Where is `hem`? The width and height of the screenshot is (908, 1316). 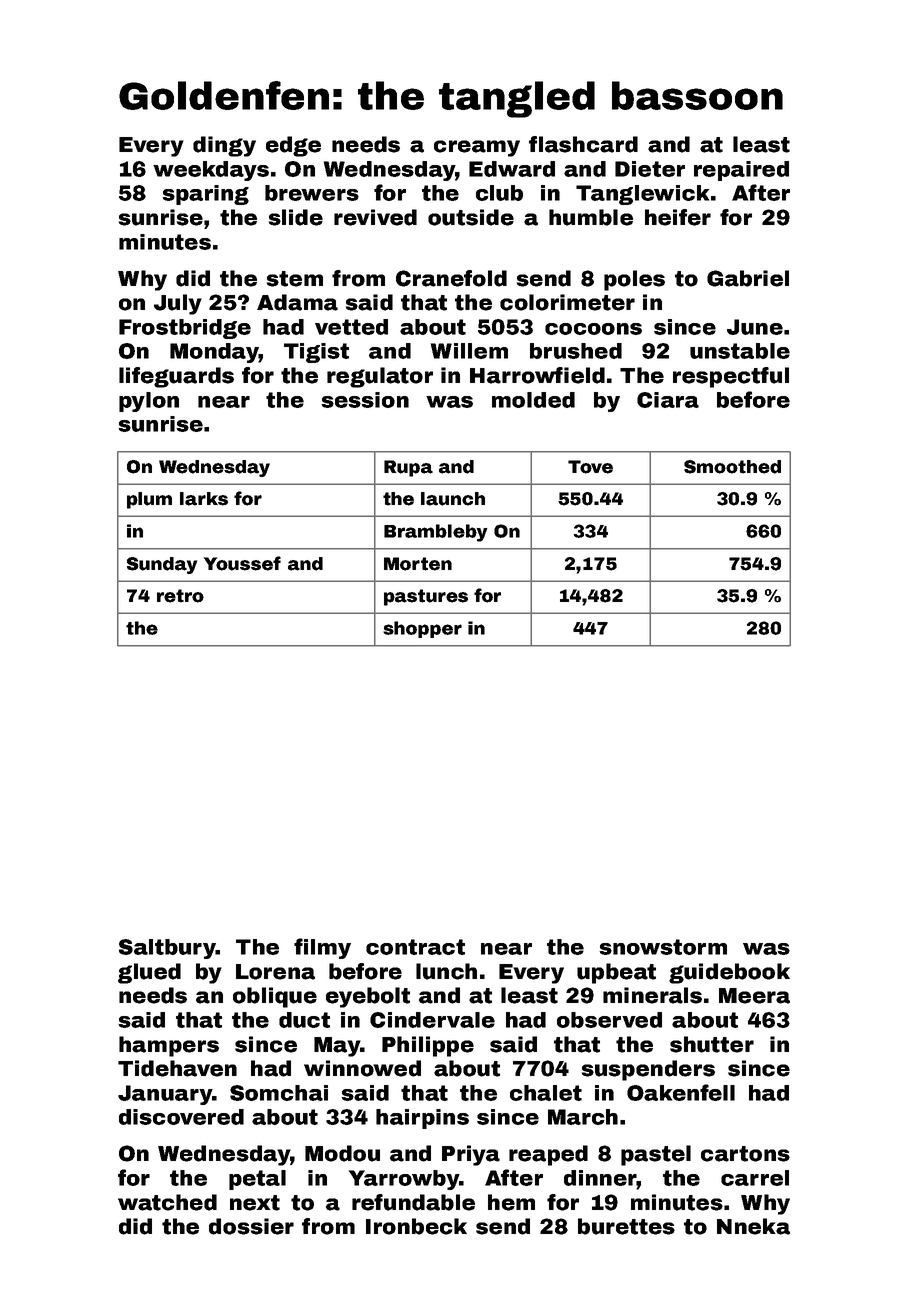 hem is located at coordinates (511, 1202).
